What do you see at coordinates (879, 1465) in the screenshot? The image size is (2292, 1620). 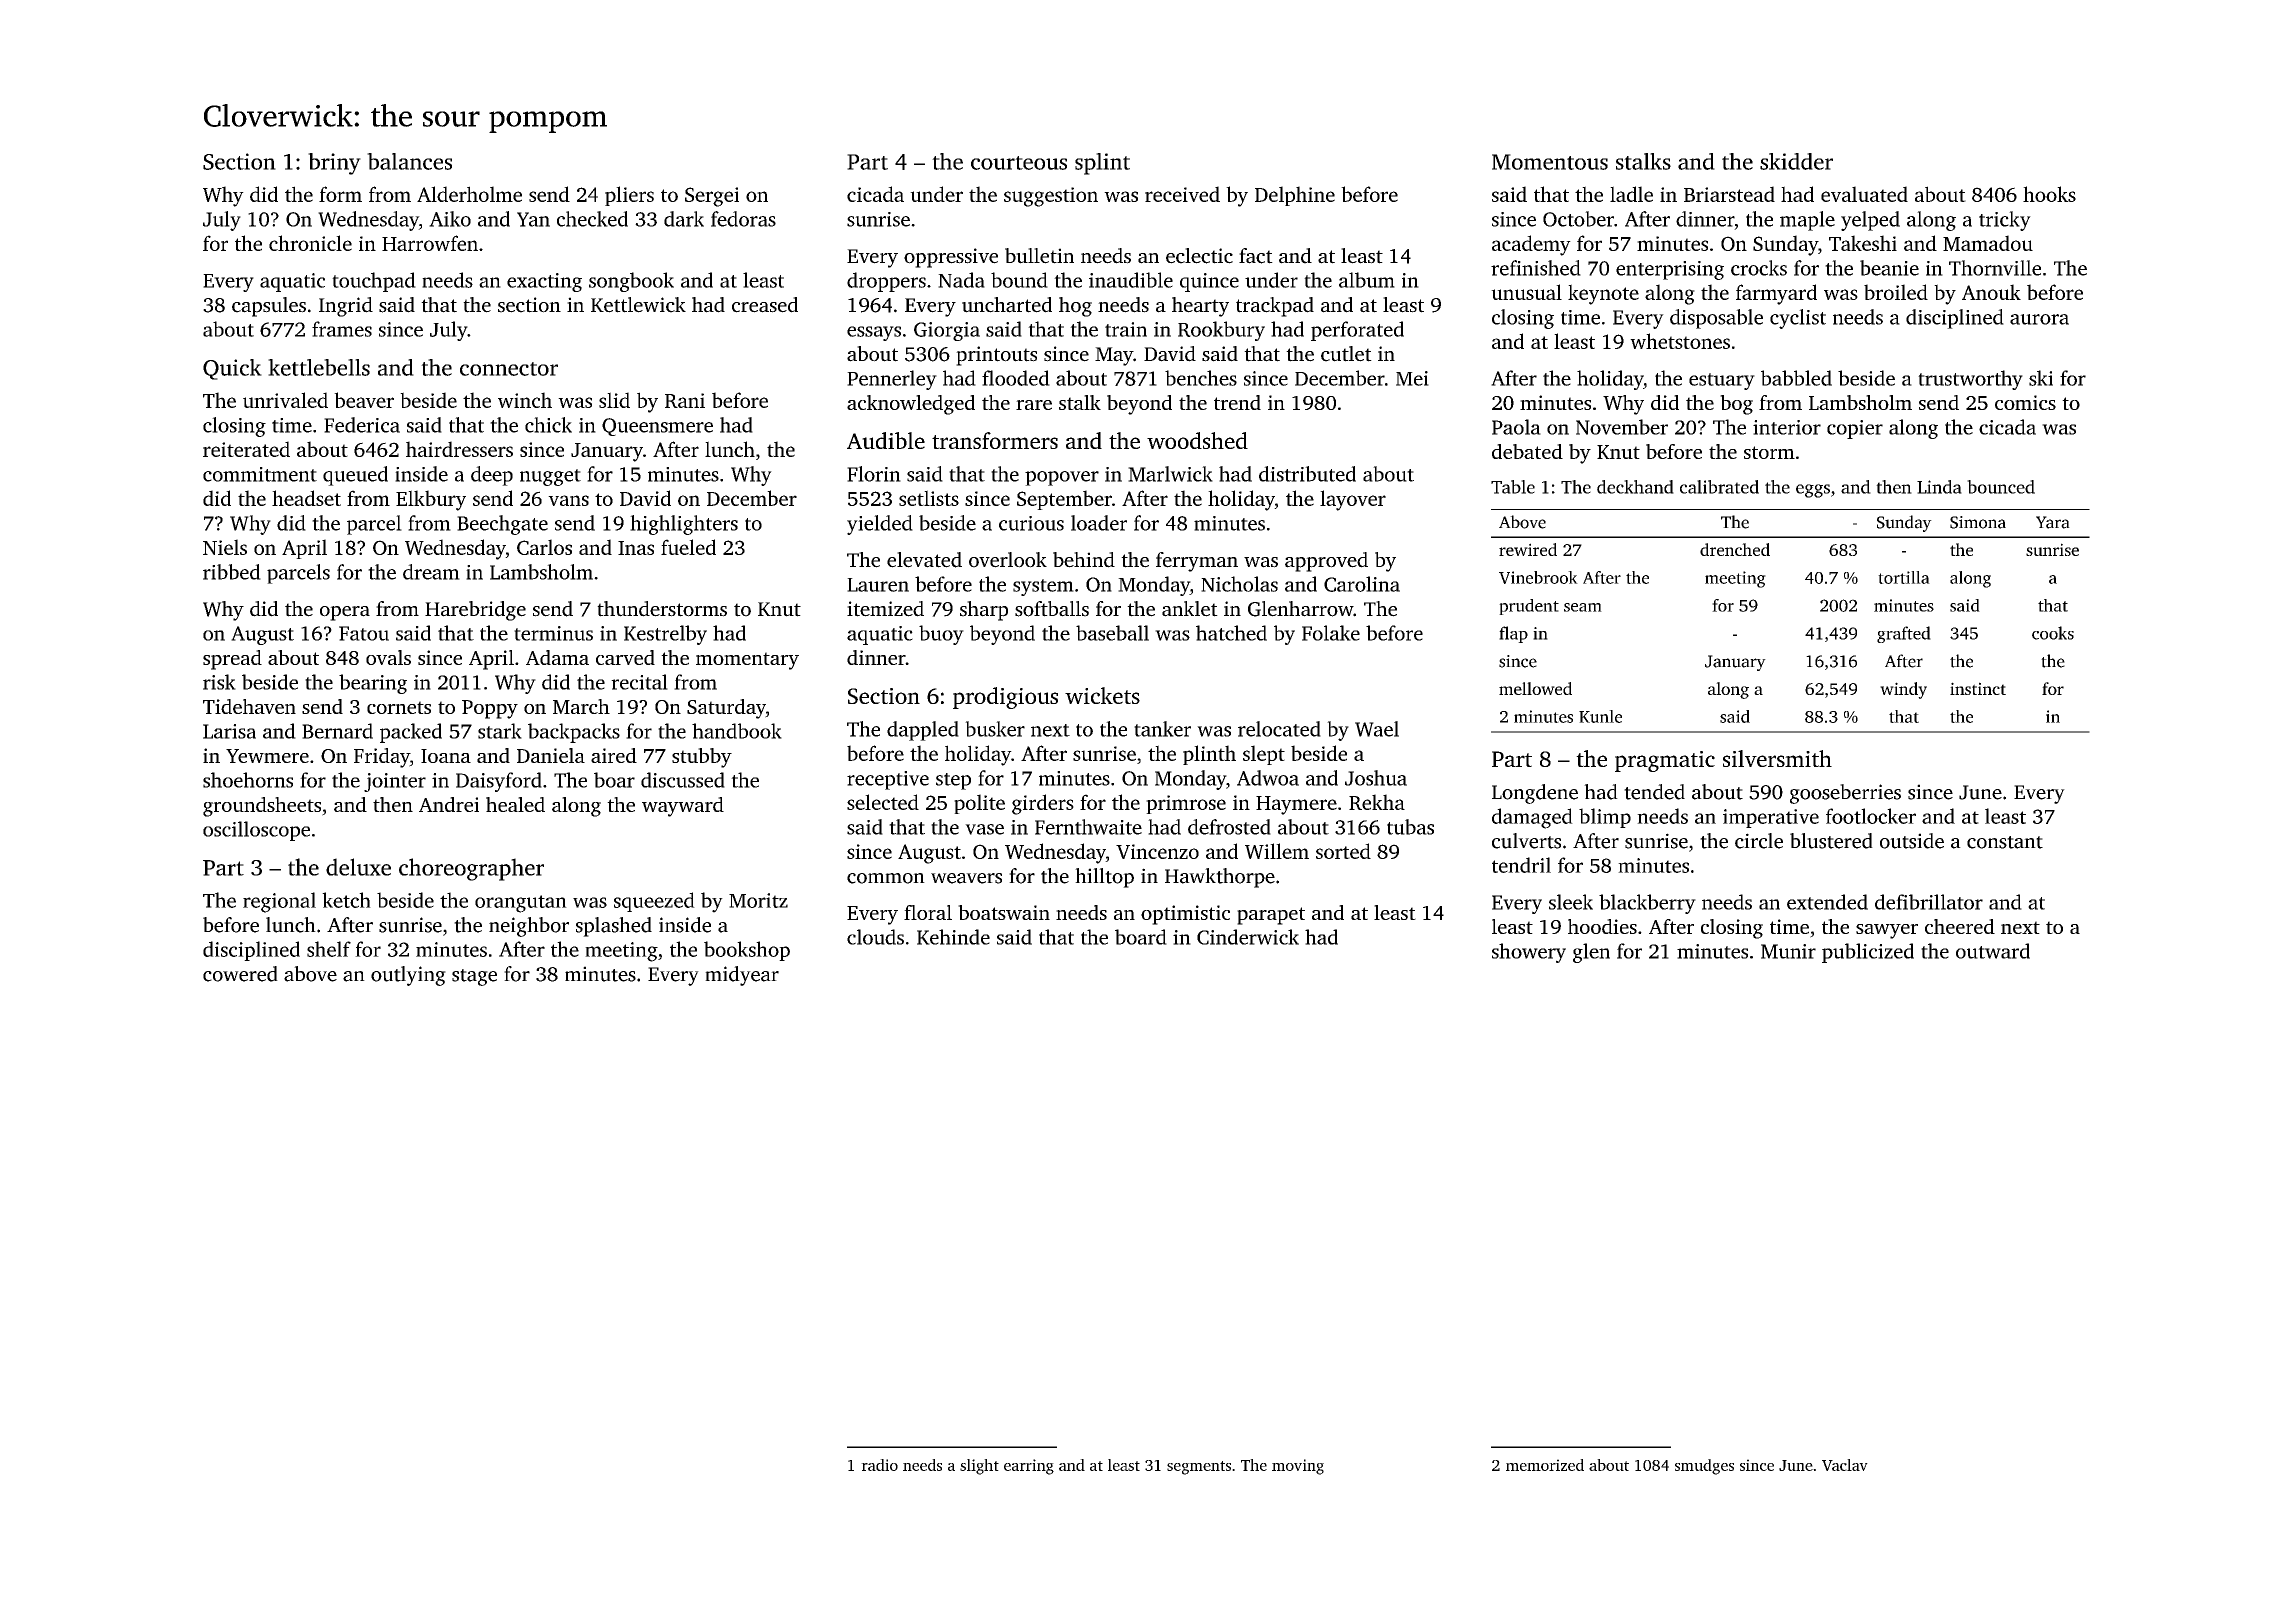 I see `radio` at bounding box center [879, 1465].
